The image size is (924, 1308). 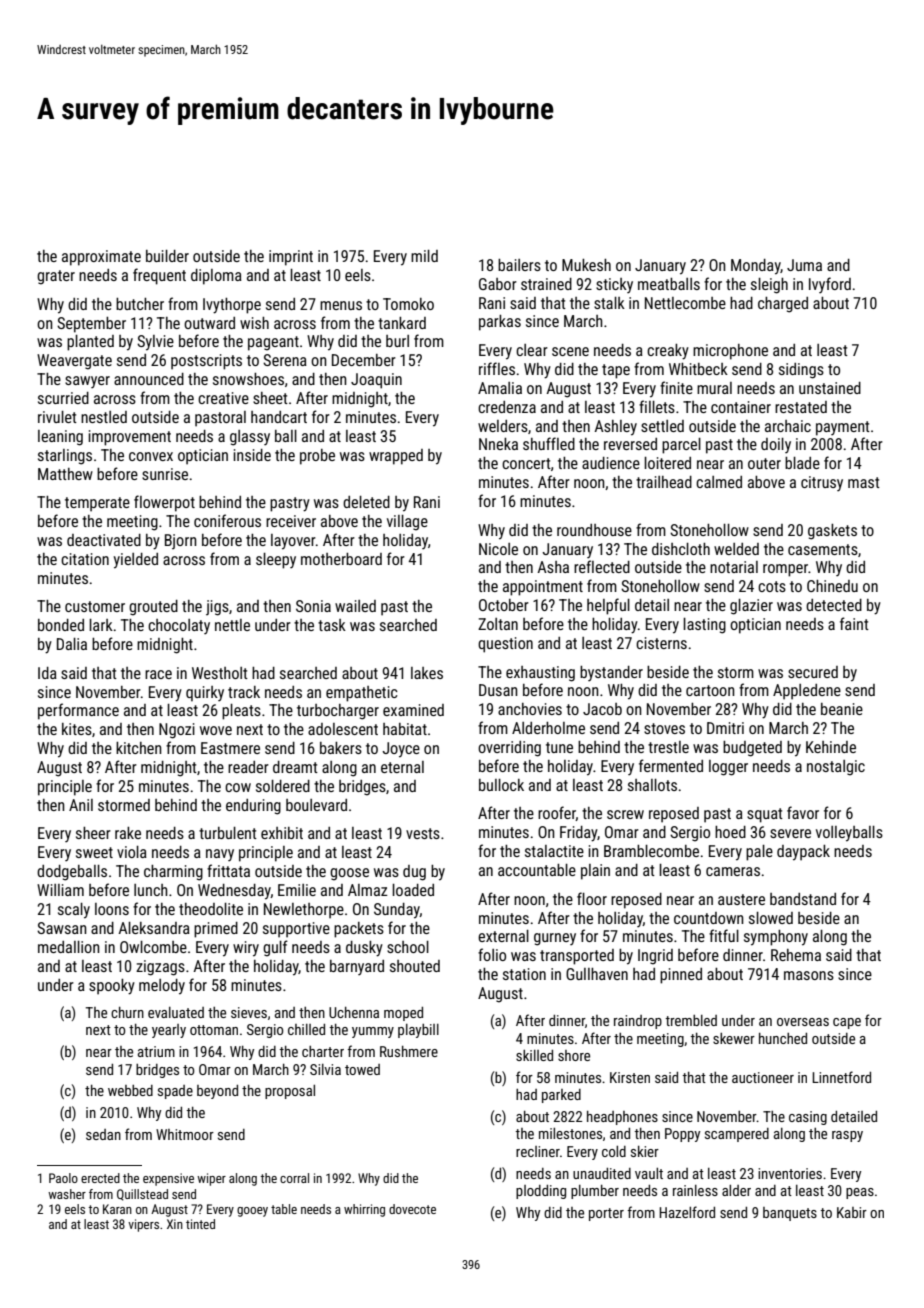 What do you see at coordinates (831, 747) in the screenshot?
I see `Kehinde` at bounding box center [831, 747].
